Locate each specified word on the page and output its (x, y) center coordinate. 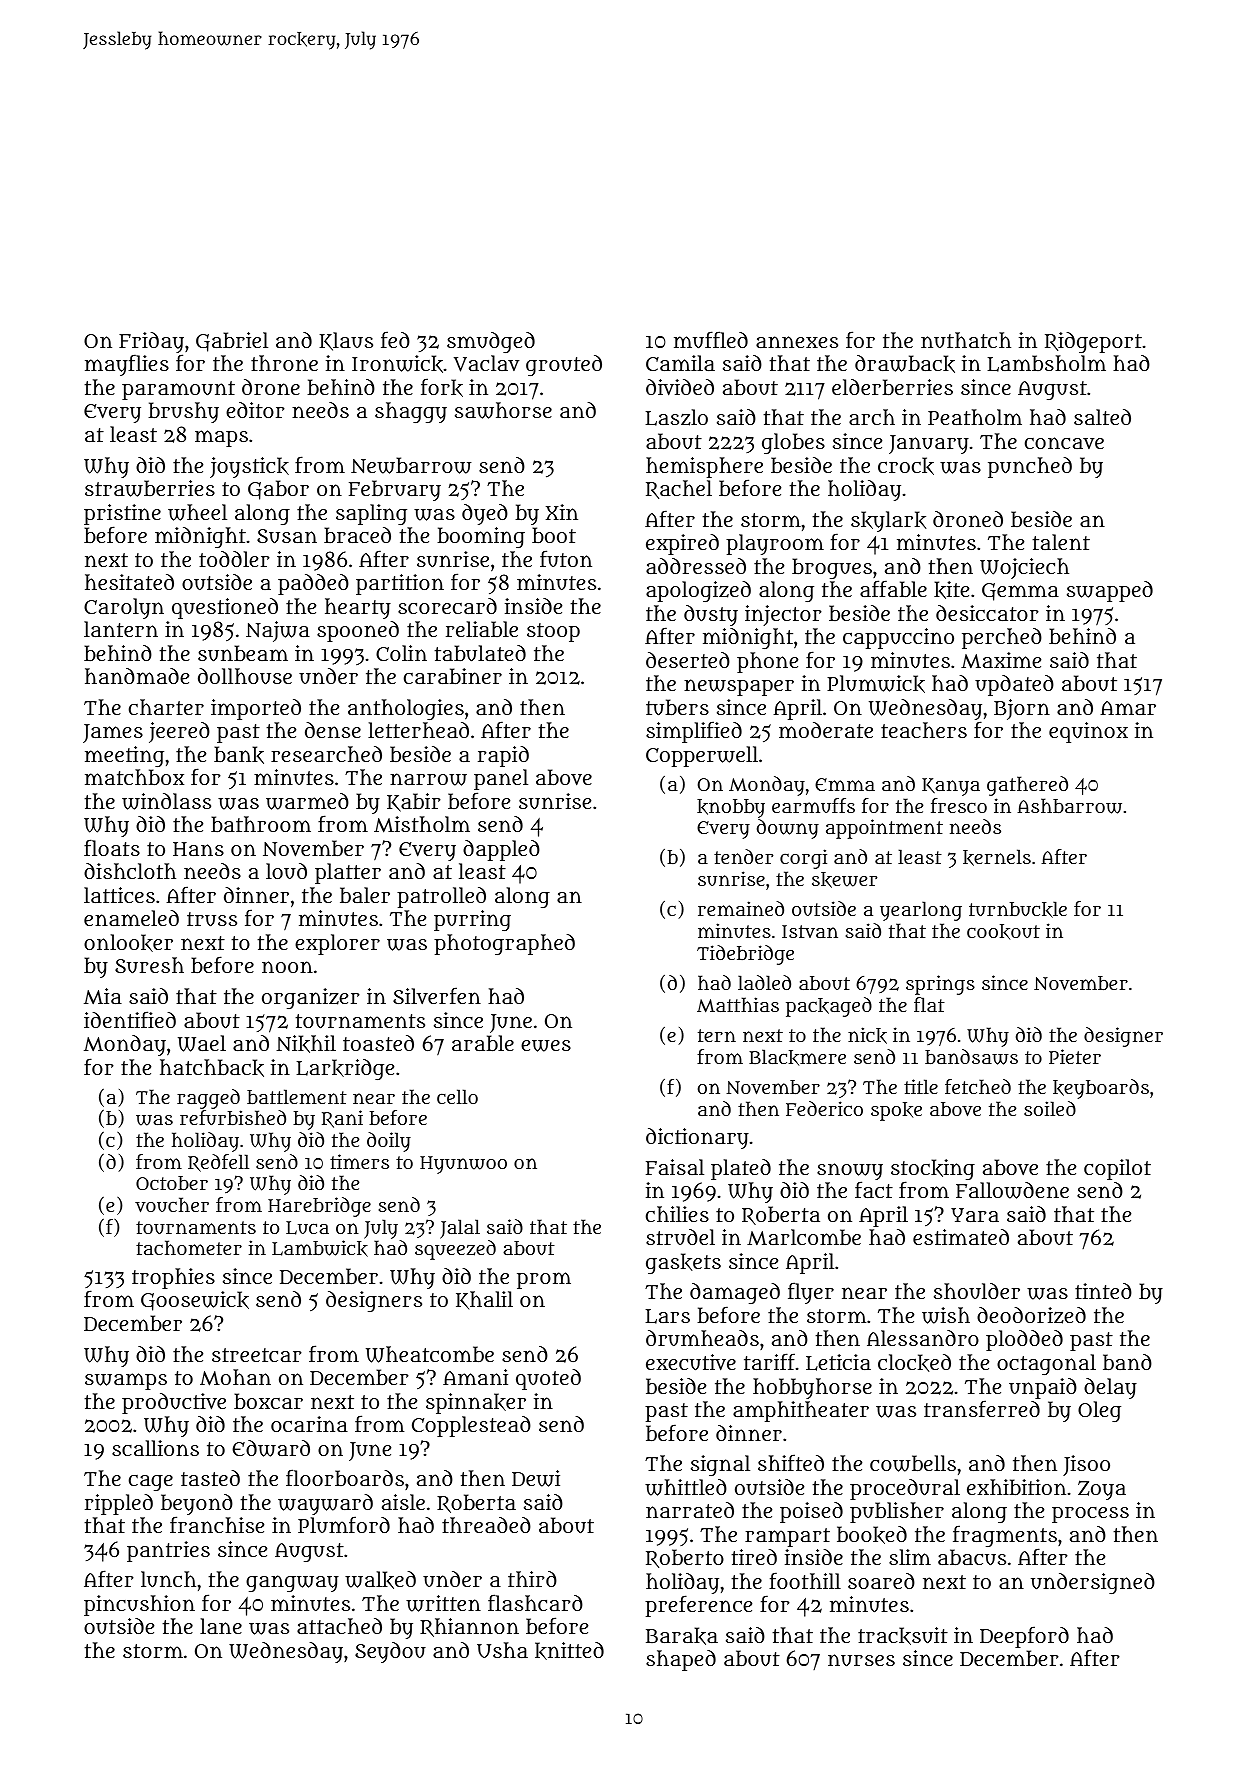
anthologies (406, 709)
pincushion (139, 1605)
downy (788, 829)
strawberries (150, 488)
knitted (569, 1651)
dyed (485, 514)
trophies (173, 1278)
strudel (680, 1237)
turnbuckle (1018, 909)
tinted (1103, 1291)
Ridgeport (1093, 342)
